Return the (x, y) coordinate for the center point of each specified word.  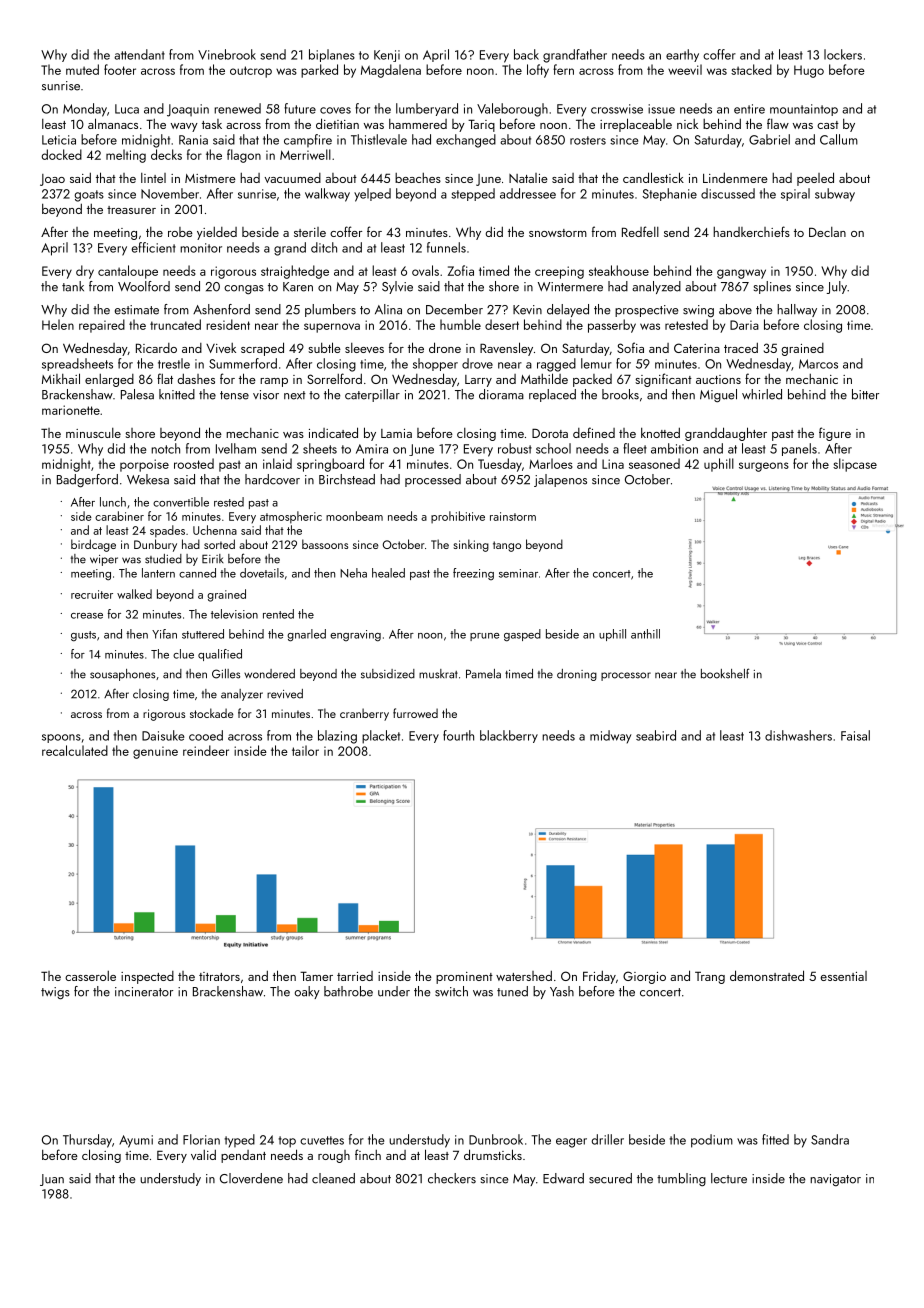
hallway (797, 310)
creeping (559, 272)
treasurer (131, 210)
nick (687, 124)
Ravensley (506, 349)
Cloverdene (251, 1178)
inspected (147, 977)
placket (381, 737)
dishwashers (798, 735)
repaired (102, 326)
